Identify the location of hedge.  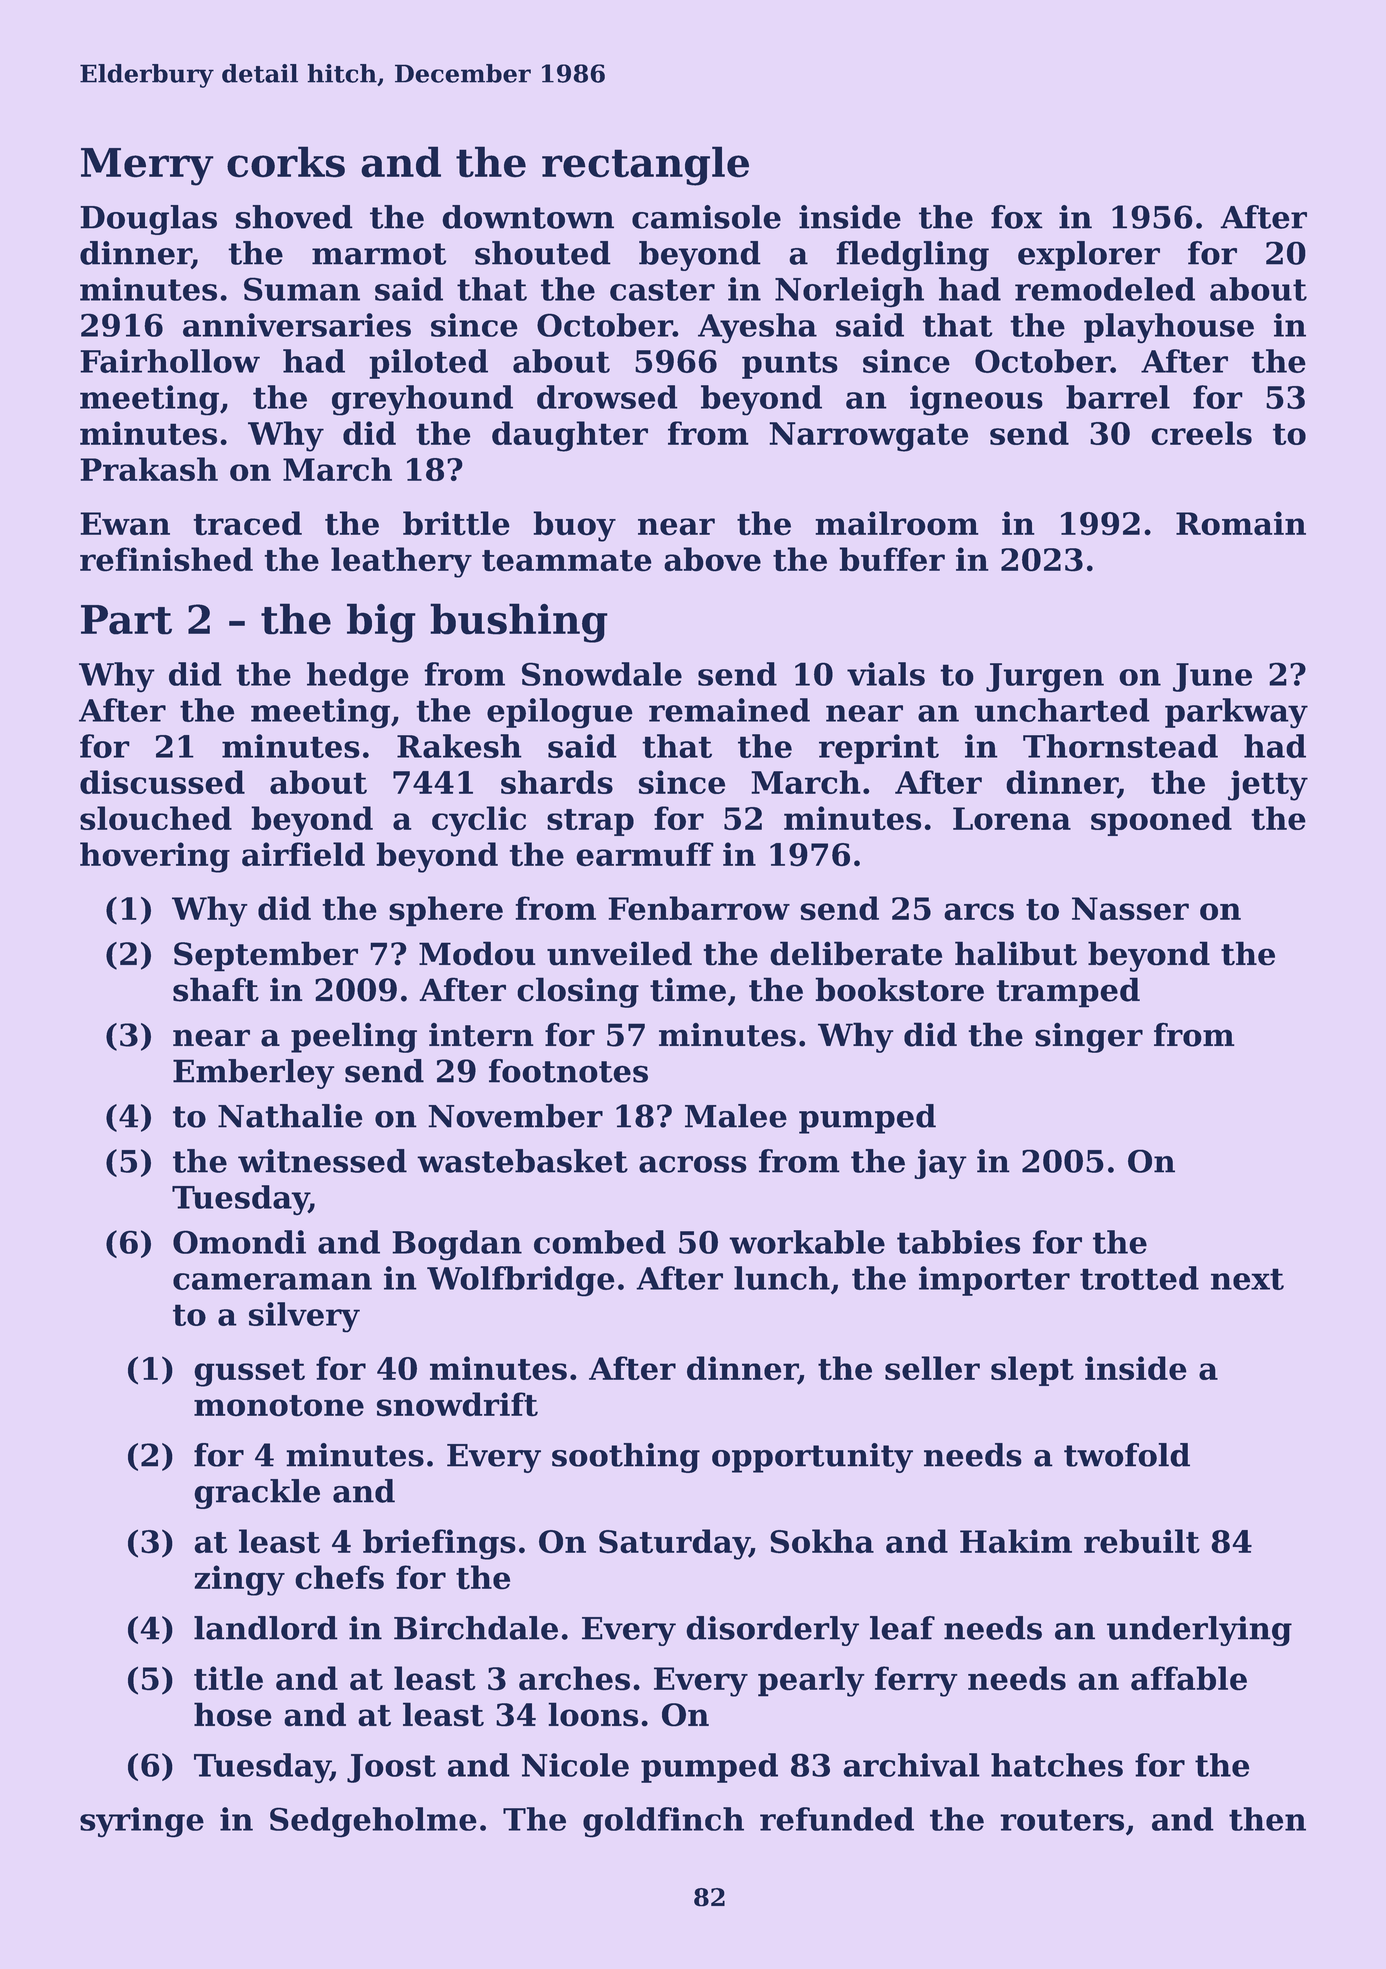
(358, 677).
